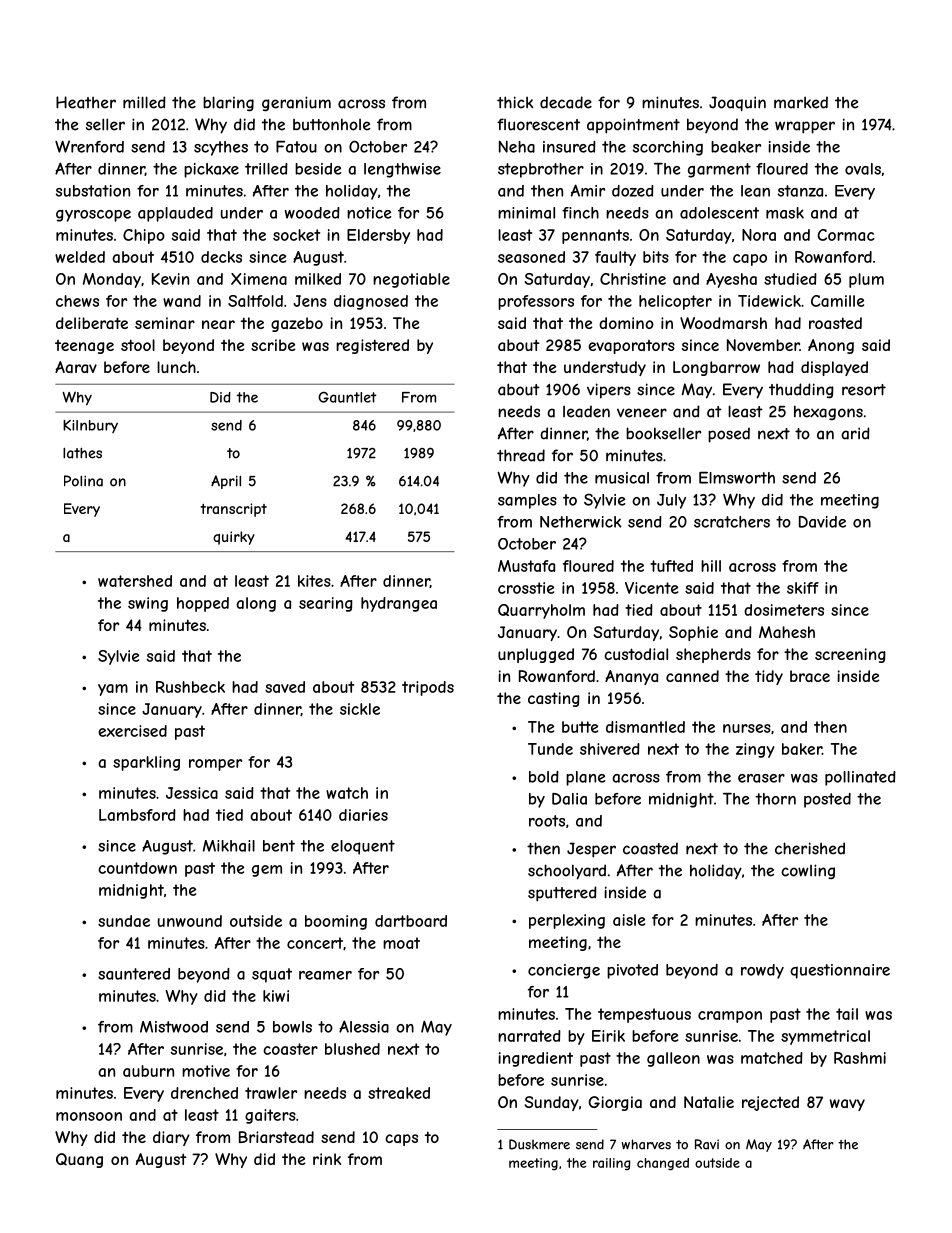 The image size is (952, 1233). Describe the element at coordinates (428, 688) in the document. I see `tripods` at that location.
